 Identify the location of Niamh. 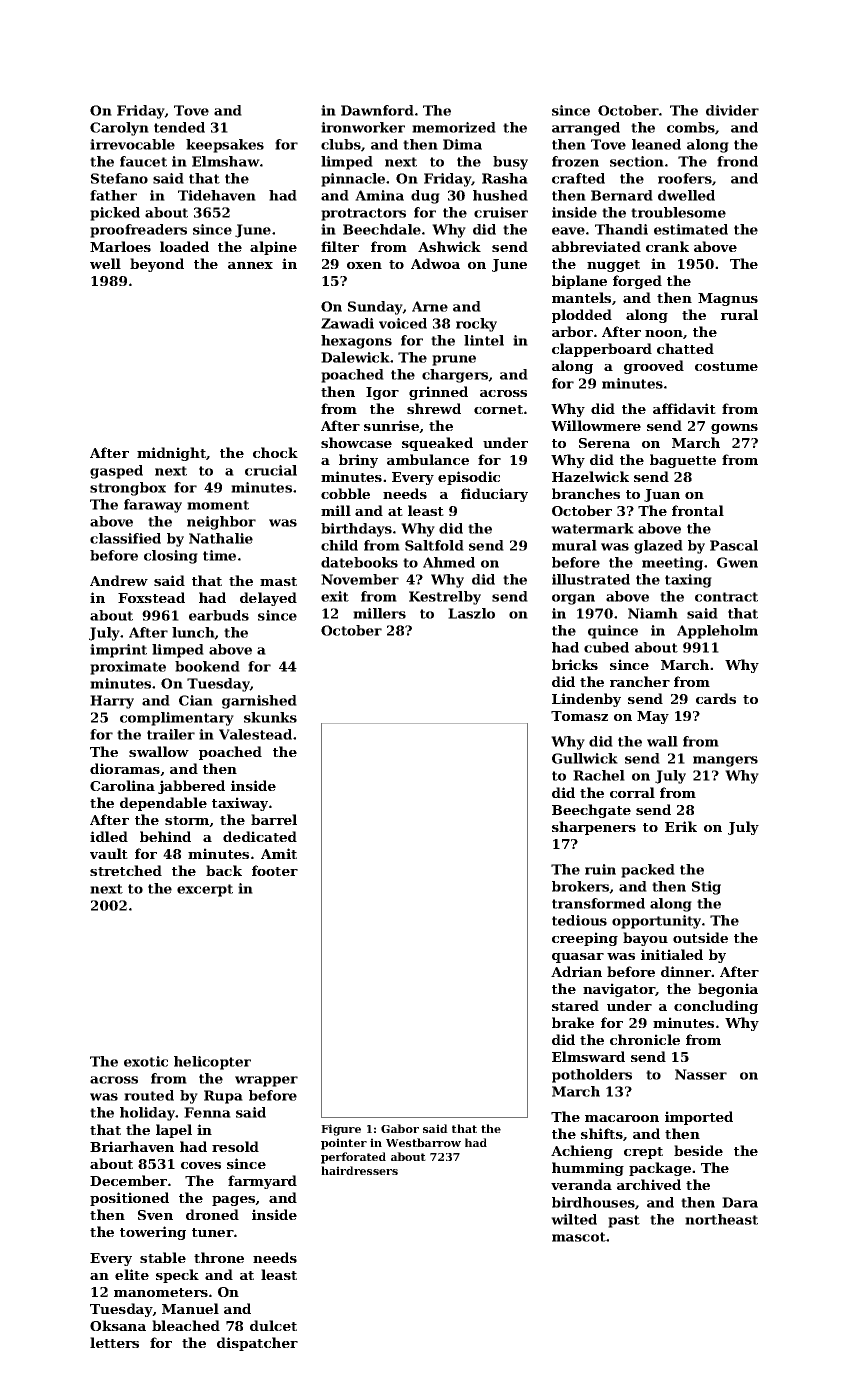
(653, 613).
